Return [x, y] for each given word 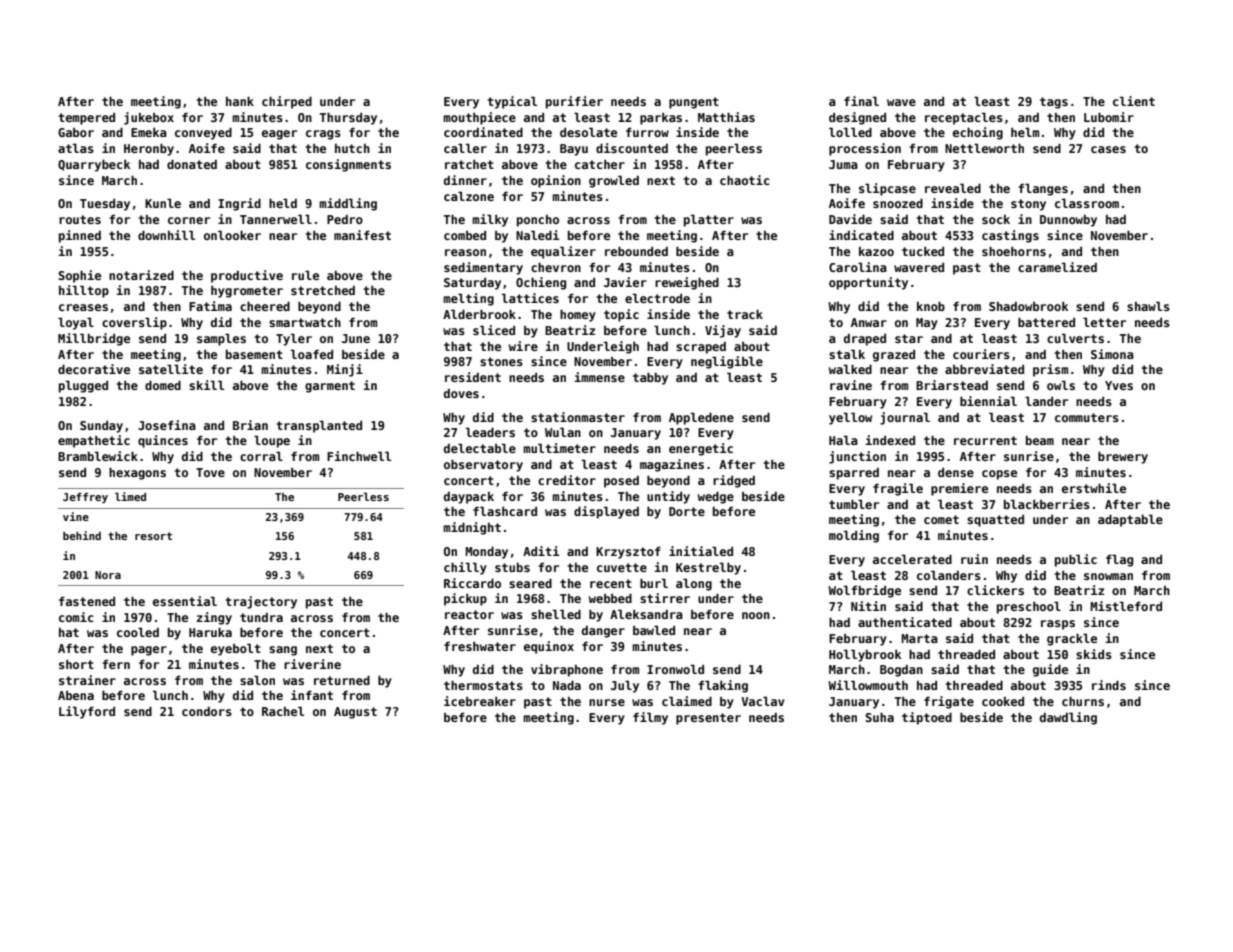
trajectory [261, 602]
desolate [588, 132]
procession [865, 149]
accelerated [912, 559]
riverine [312, 664]
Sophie [79, 276]
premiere [959, 489]
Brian [250, 425]
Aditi [541, 551]
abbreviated [984, 369]
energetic [701, 449]
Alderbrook [479, 314]
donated [192, 164]
